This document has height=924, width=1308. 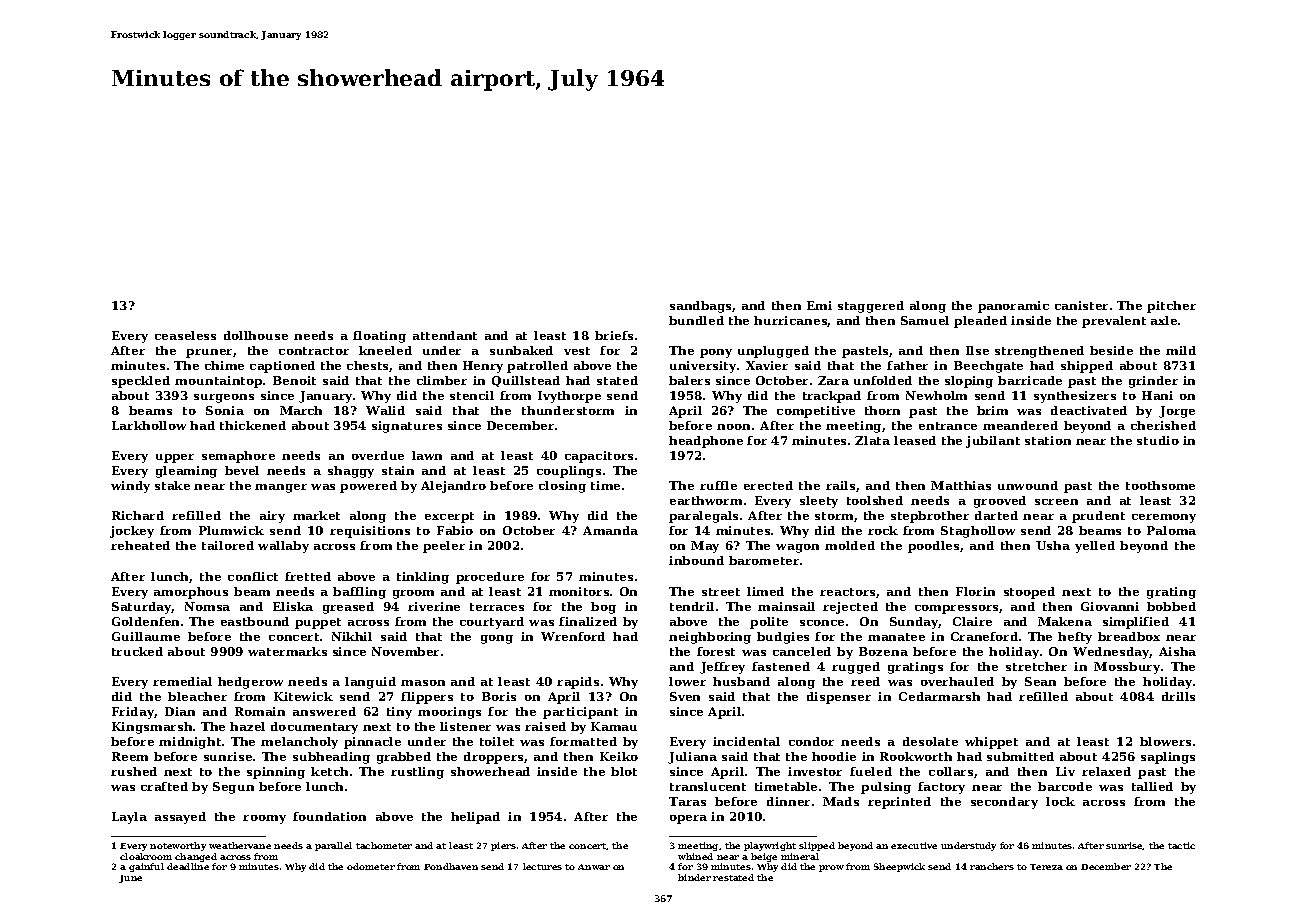 I want to click on Jeffrey, so click(x=722, y=668).
